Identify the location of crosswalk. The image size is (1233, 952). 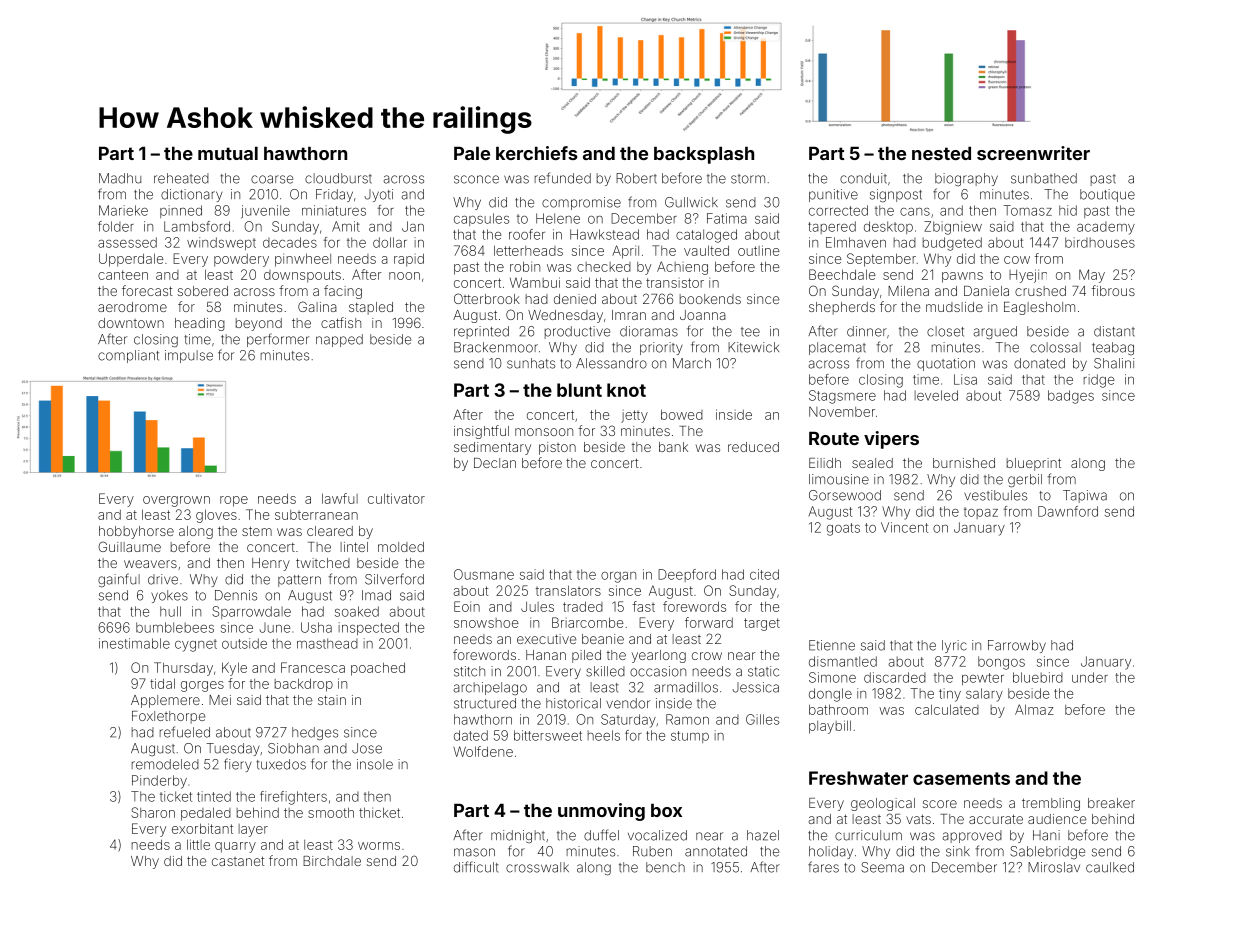
(537, 867).
